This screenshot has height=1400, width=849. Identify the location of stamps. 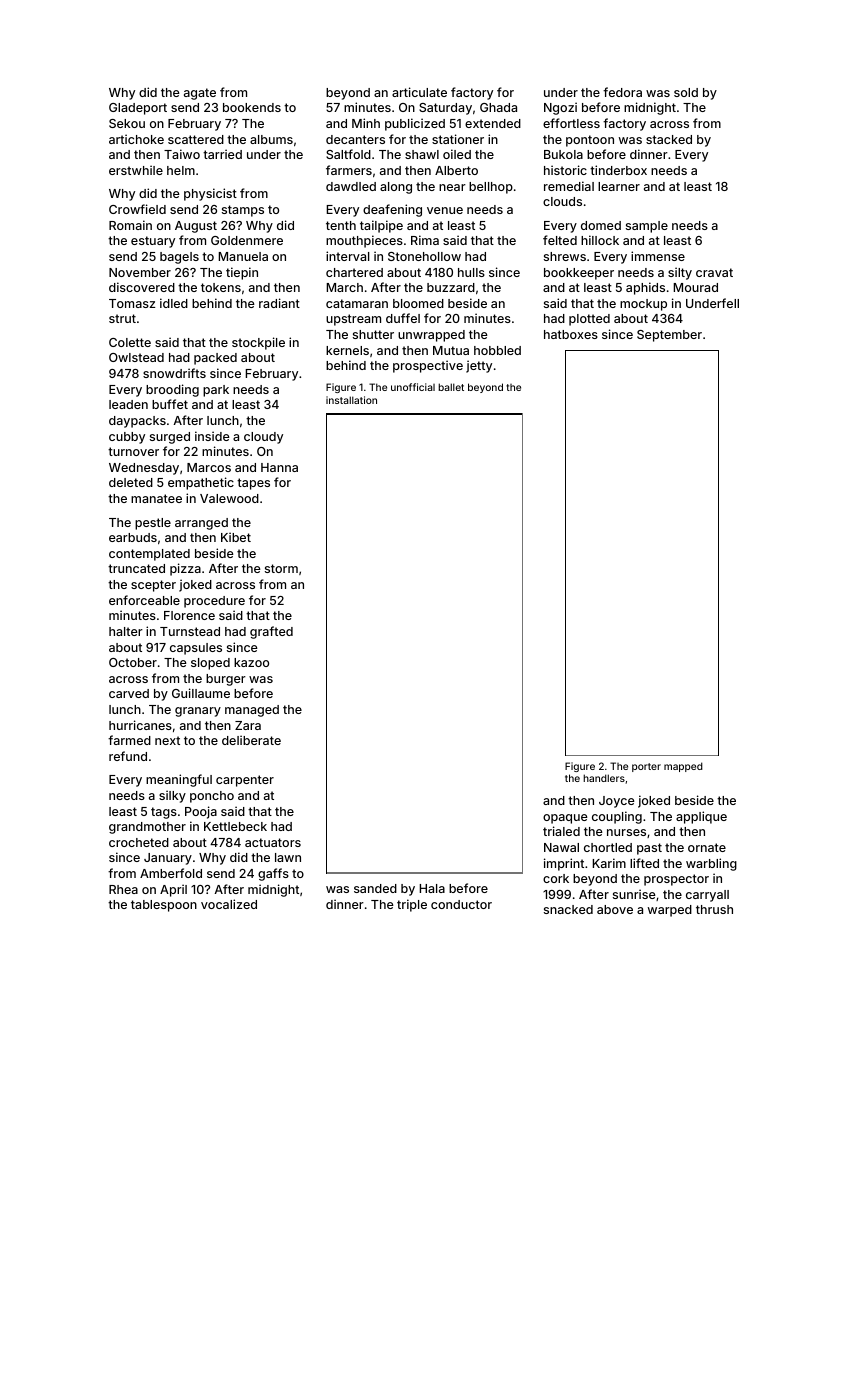
(243, 211).
